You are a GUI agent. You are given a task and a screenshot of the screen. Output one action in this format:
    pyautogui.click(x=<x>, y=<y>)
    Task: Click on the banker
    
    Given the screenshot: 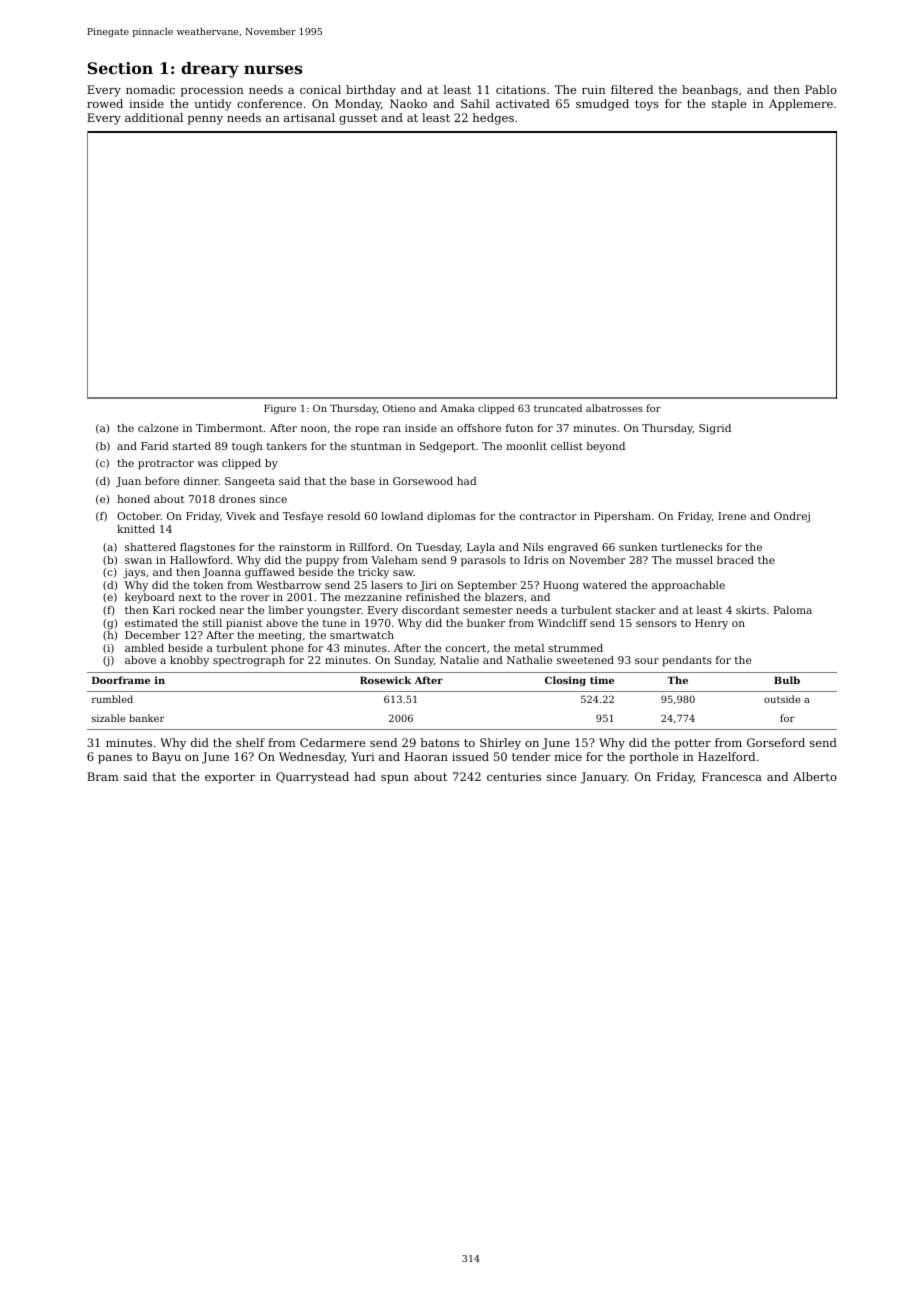 What is the action you would take?
    pyautogui.click(x=146, y=718)
